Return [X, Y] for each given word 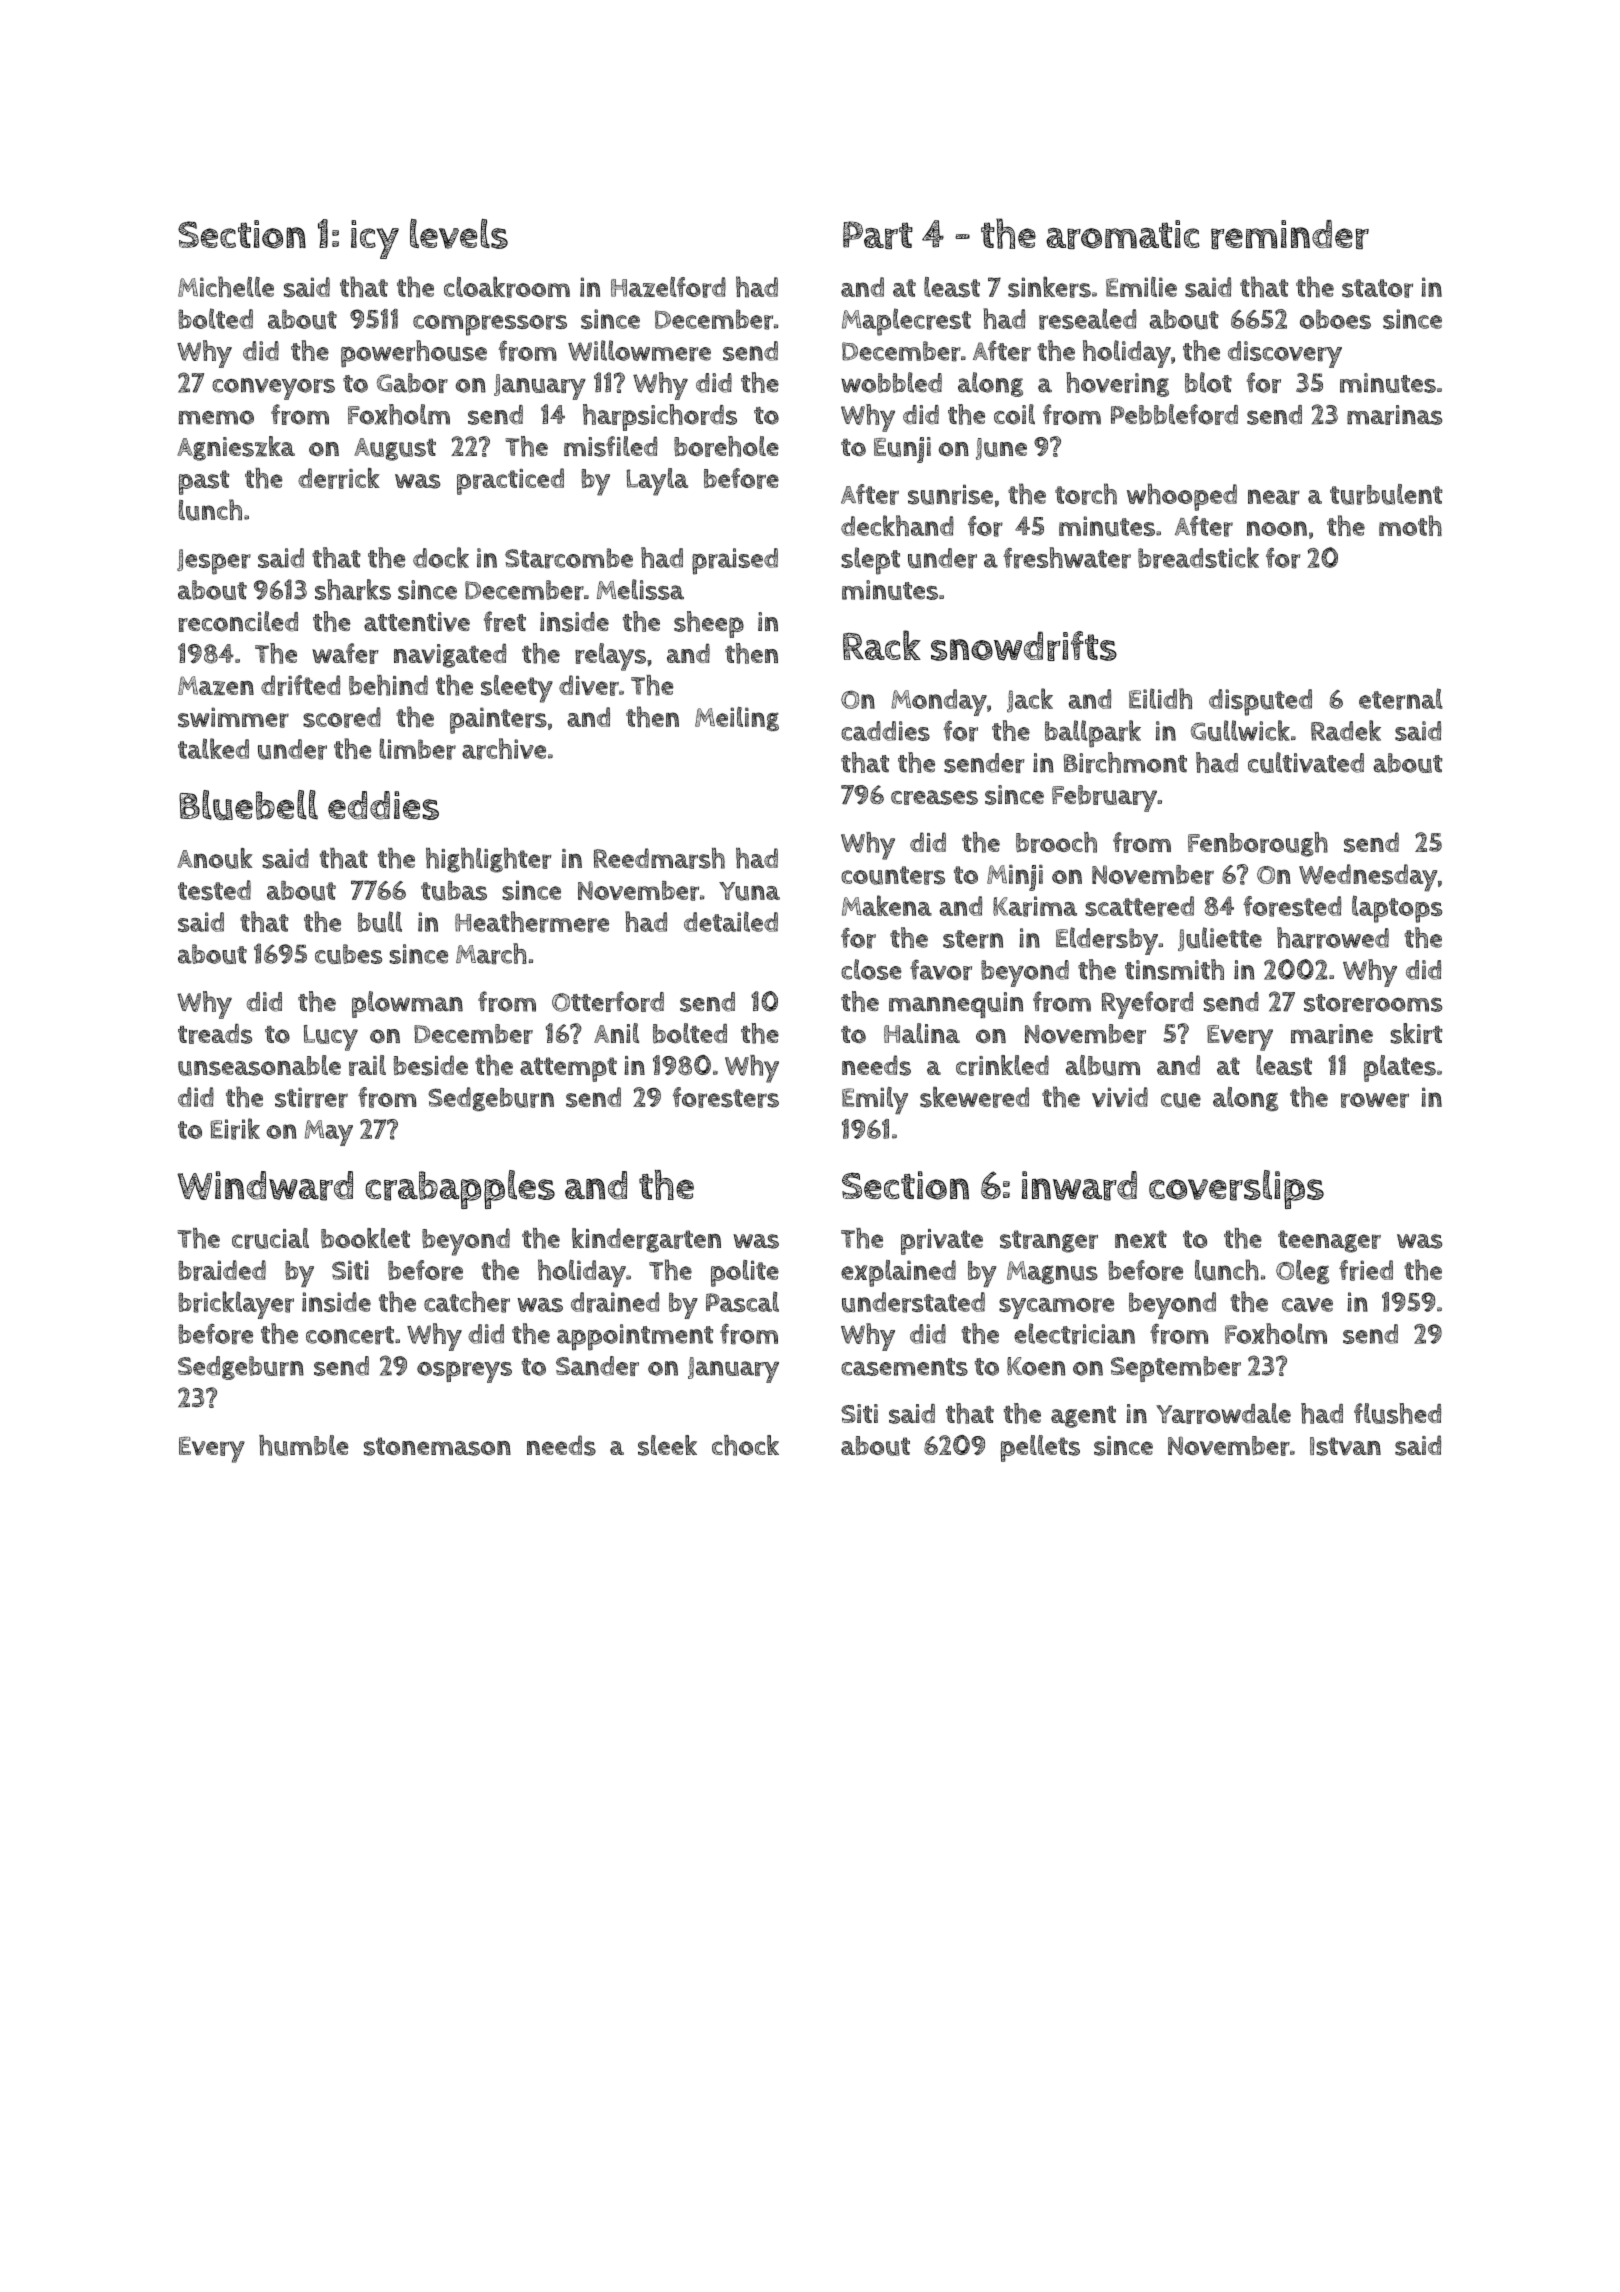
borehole [726, 446]
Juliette [1220, 939]
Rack [882, 645]
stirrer [311, 1097]
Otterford [608, 1001]
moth [1410, 525]
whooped [1182, 497]
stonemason [437, 1446]
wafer [345, 653]
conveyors [273, 389]
